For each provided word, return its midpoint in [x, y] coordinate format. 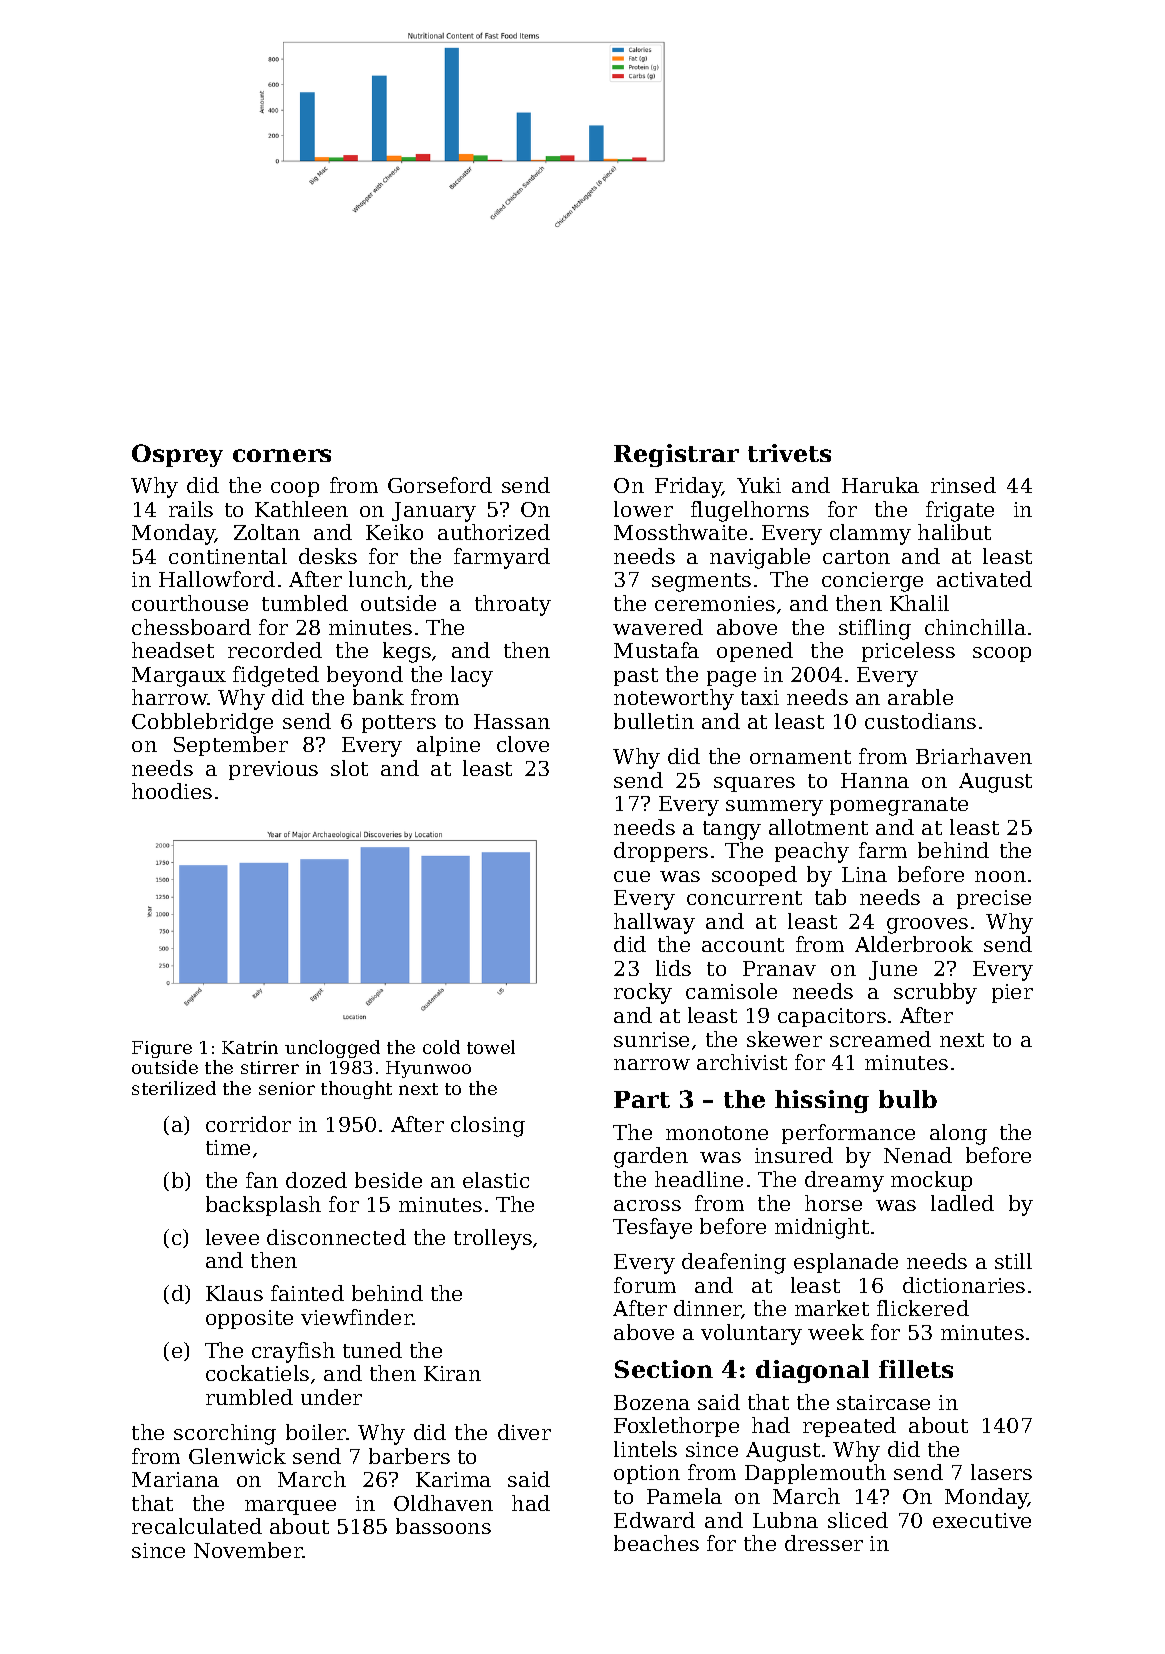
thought [356, 1090]
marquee [290, 1507]
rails [191, 509]
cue [632, 876]
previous [273, 770]
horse [833, 1203]
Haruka [880, 485]
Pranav [779, 968]
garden [651, 1157]
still [1013, 1261]
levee [232, 1237]
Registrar [676, 455]
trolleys [493, 1239]
